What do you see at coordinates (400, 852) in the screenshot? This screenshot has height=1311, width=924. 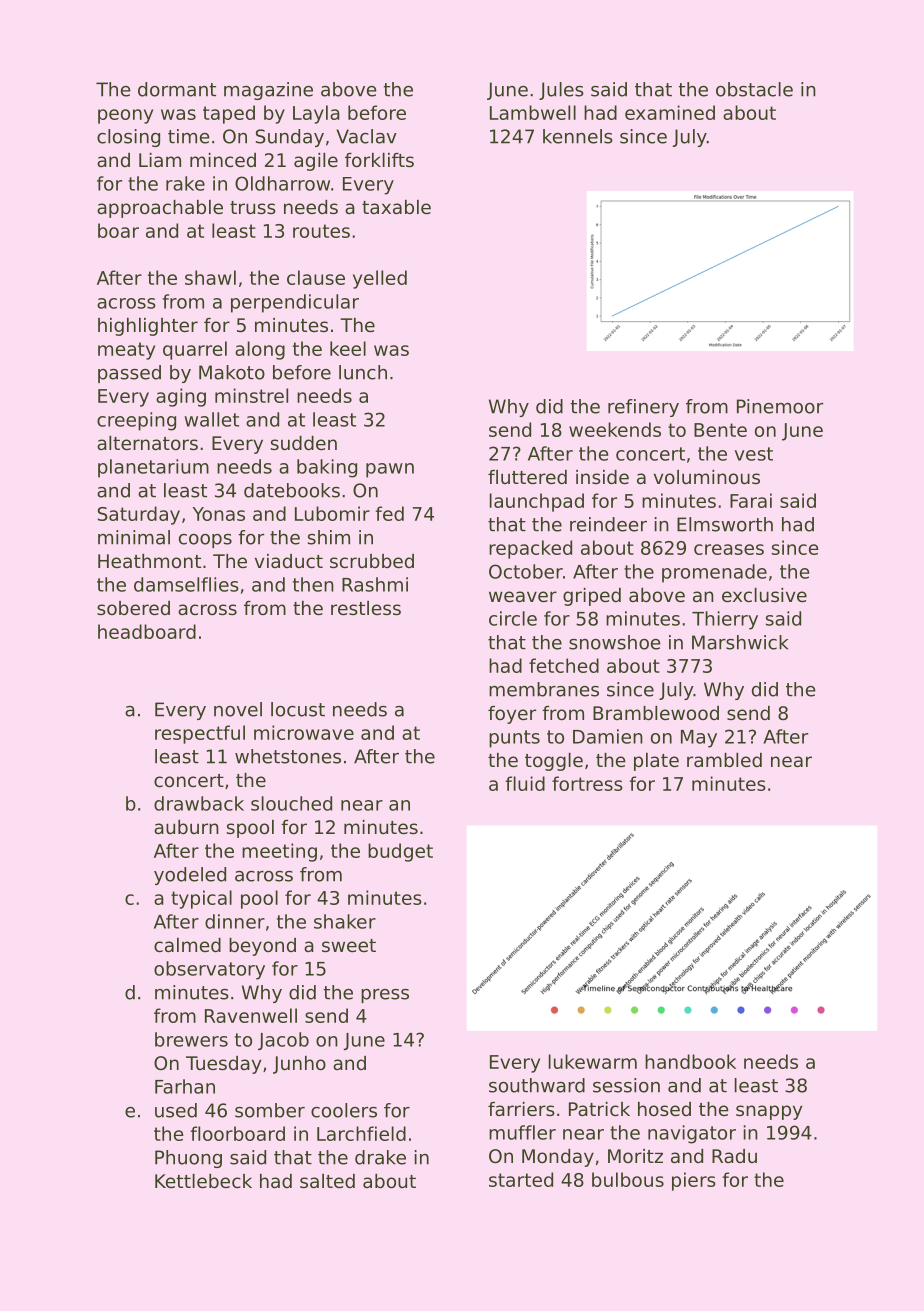 I see `budget` at bounding box center [400, 852].
